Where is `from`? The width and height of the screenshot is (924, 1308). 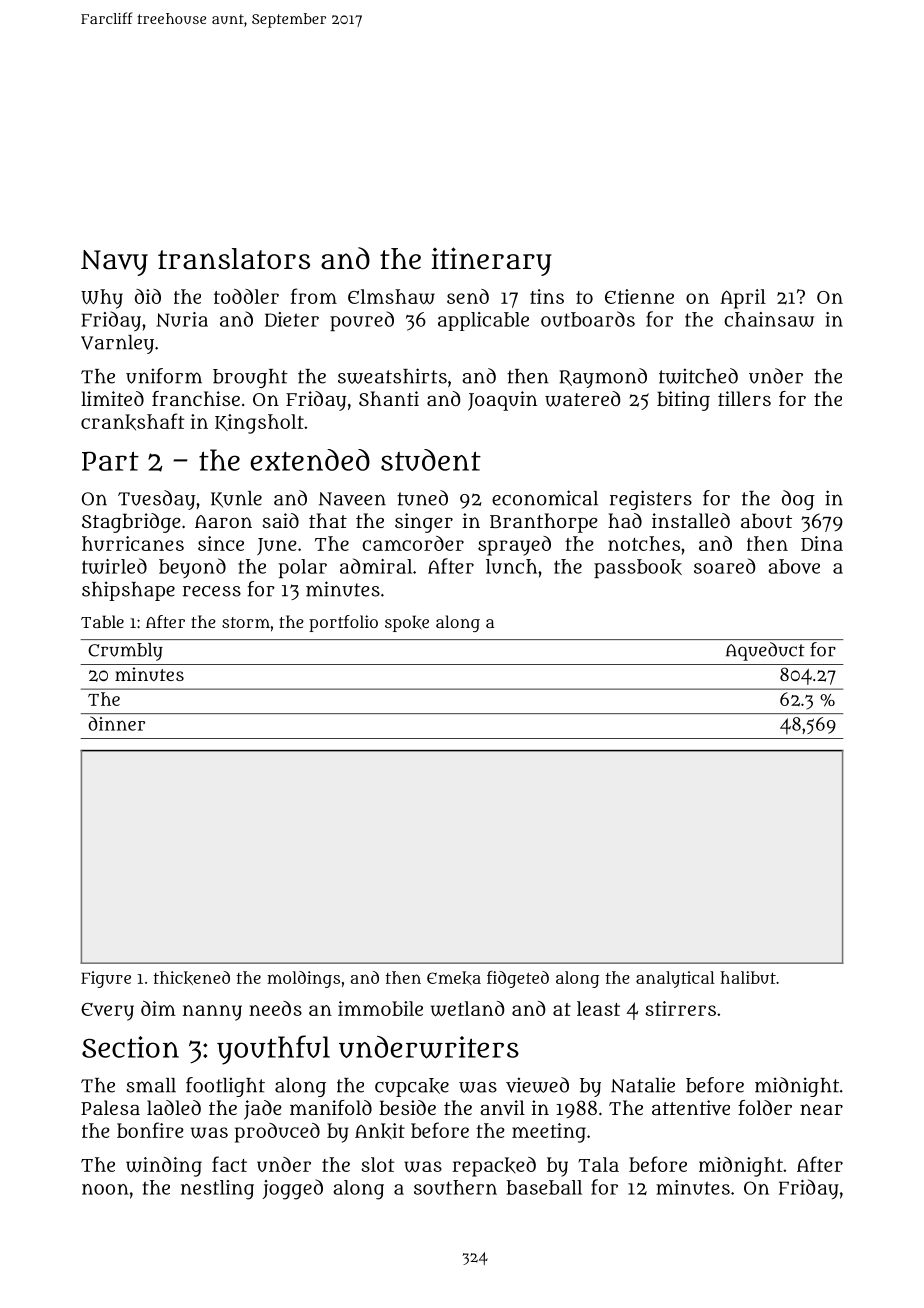 from is located at coordinates (314, 296).
